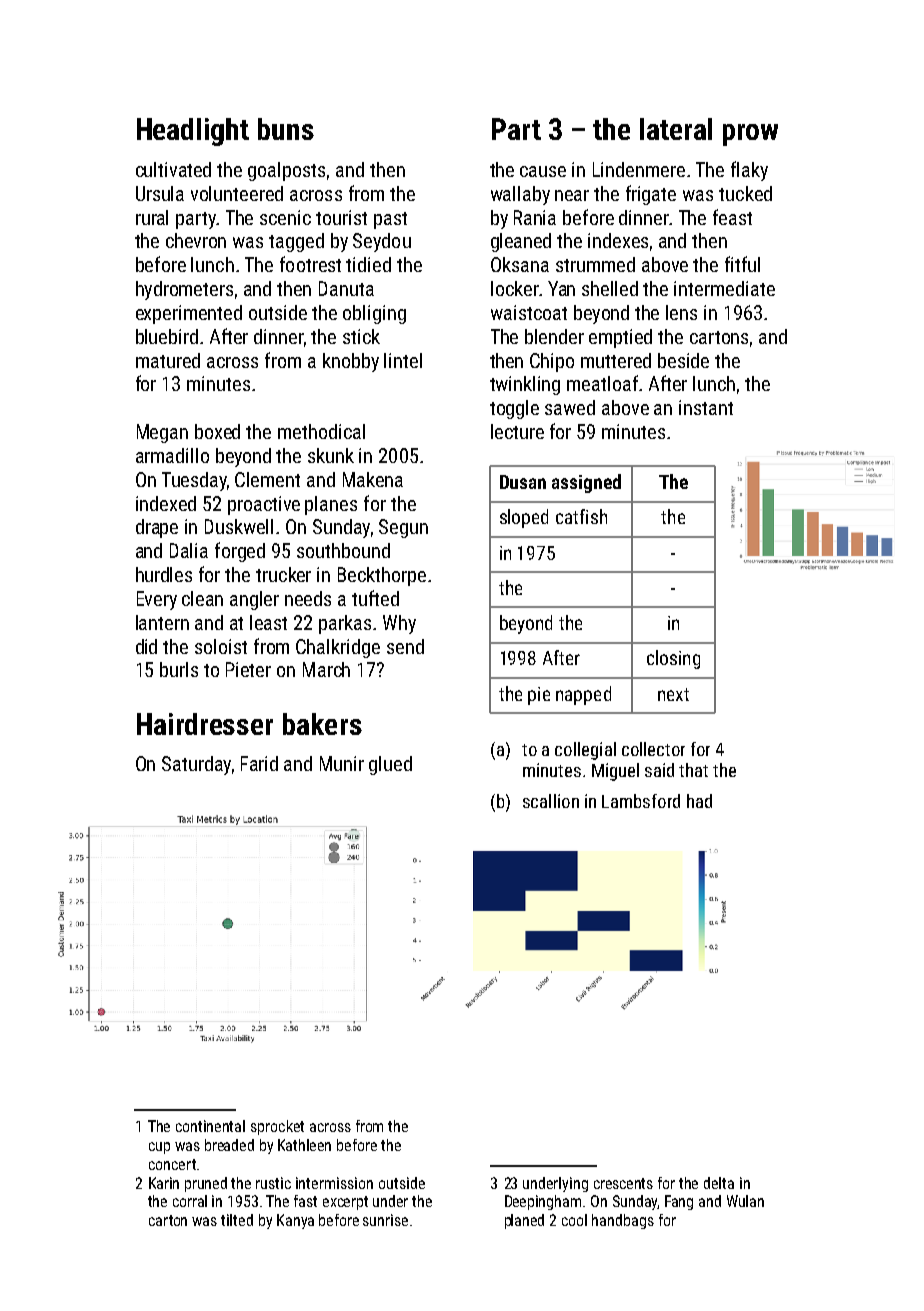 Image resolution: width=924 pixels, height=1311 pixels. I want to click on bakers, so click(322, 724).
